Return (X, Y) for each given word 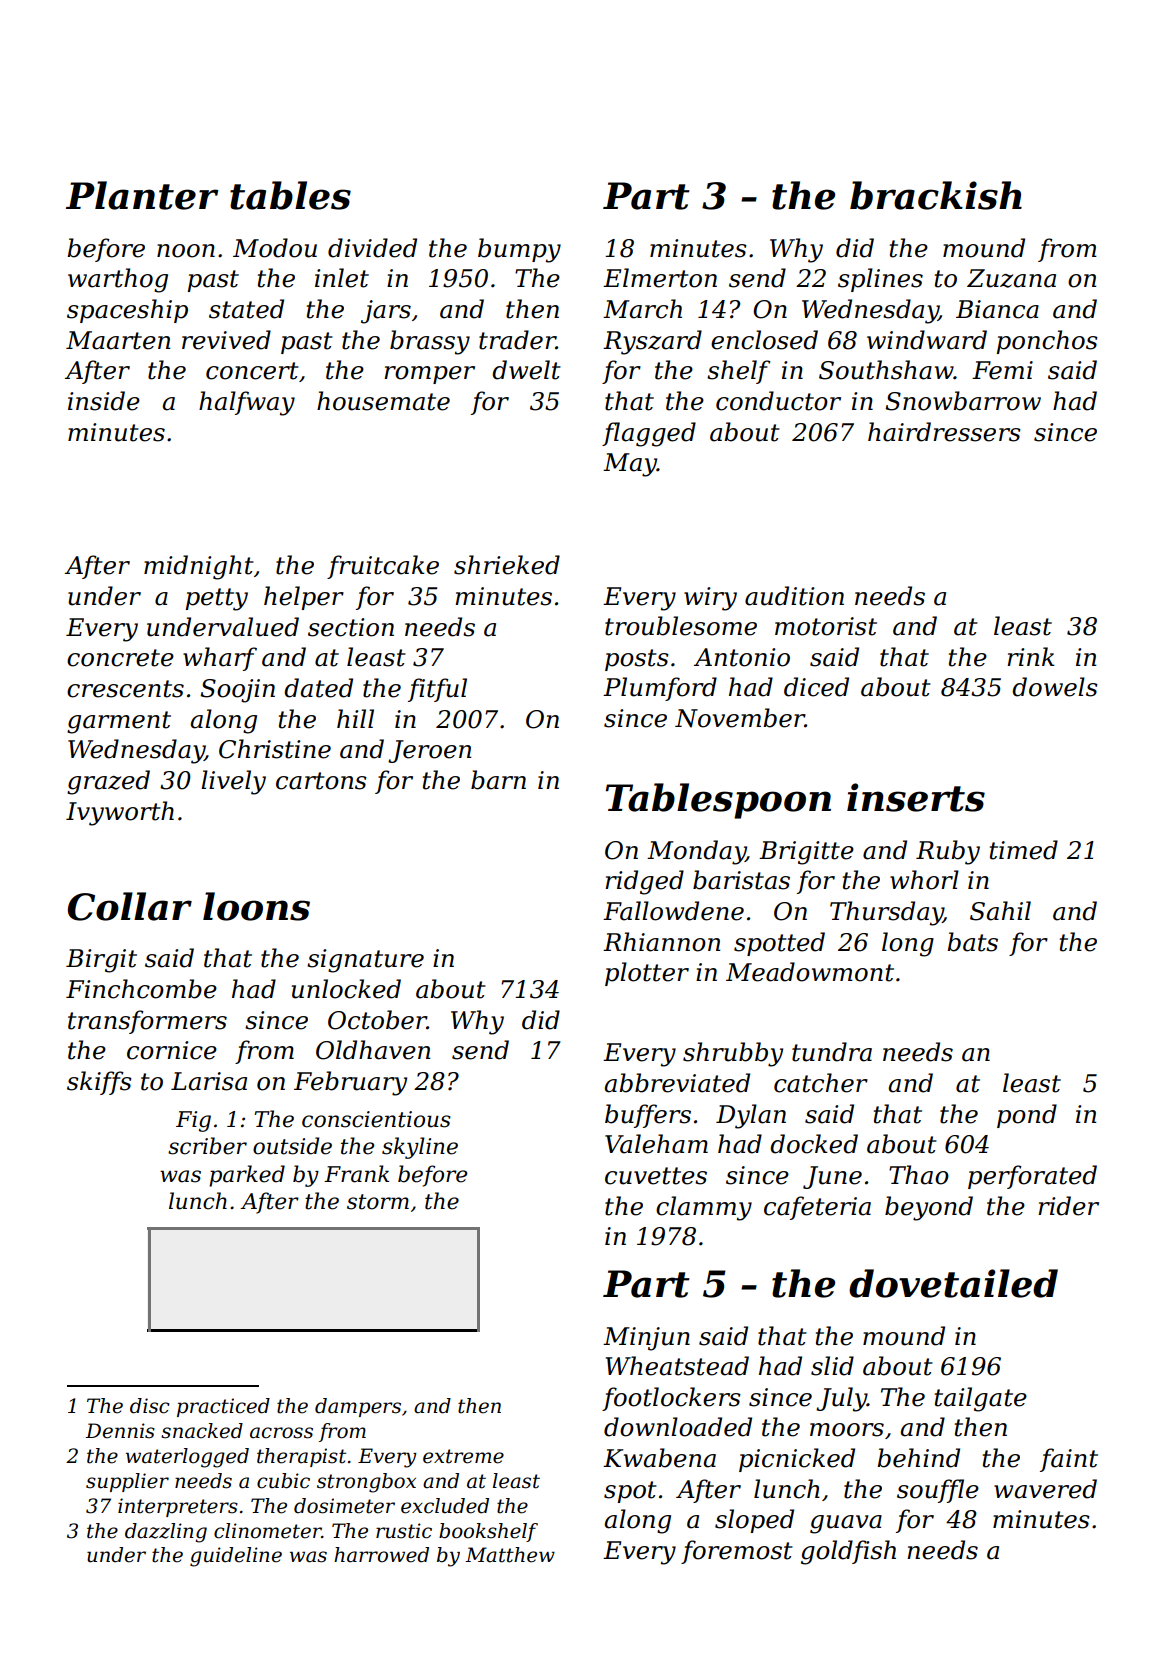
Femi (1002, 370)
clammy (704, 1208)
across (281, 1433)
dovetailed (953, 1283)
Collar (130, 906)
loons (256, 906)
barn (498, 780)
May (630, 465)
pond (1027, 1116)
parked (247, 1176)
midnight (199, 567)
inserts (916, 797)
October (377, 1020)
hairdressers (944, 432)
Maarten (118, 340)
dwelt (526, 370)
